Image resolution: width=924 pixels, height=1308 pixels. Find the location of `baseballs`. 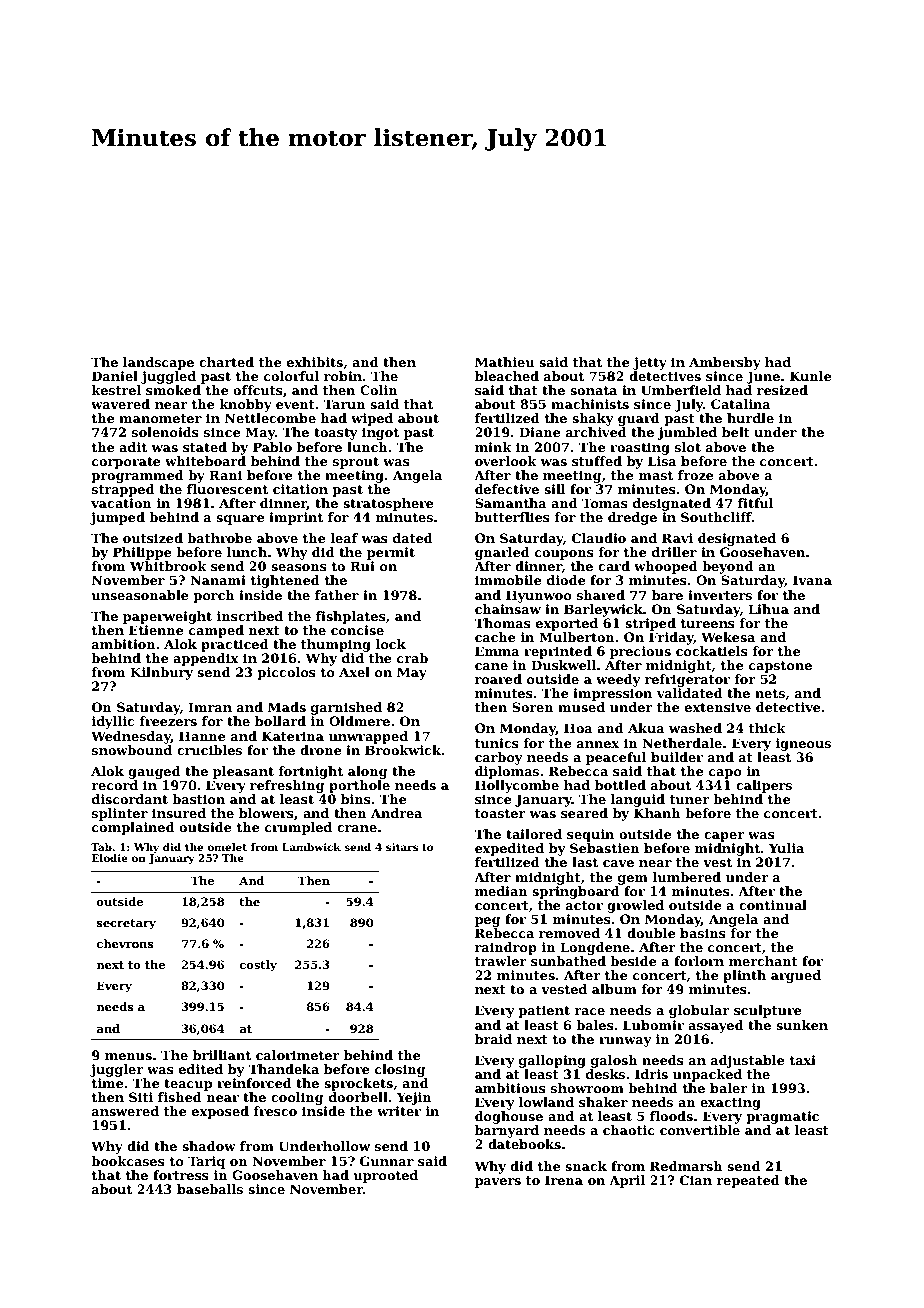

baseballs is located at coordinates (210, 1189).
